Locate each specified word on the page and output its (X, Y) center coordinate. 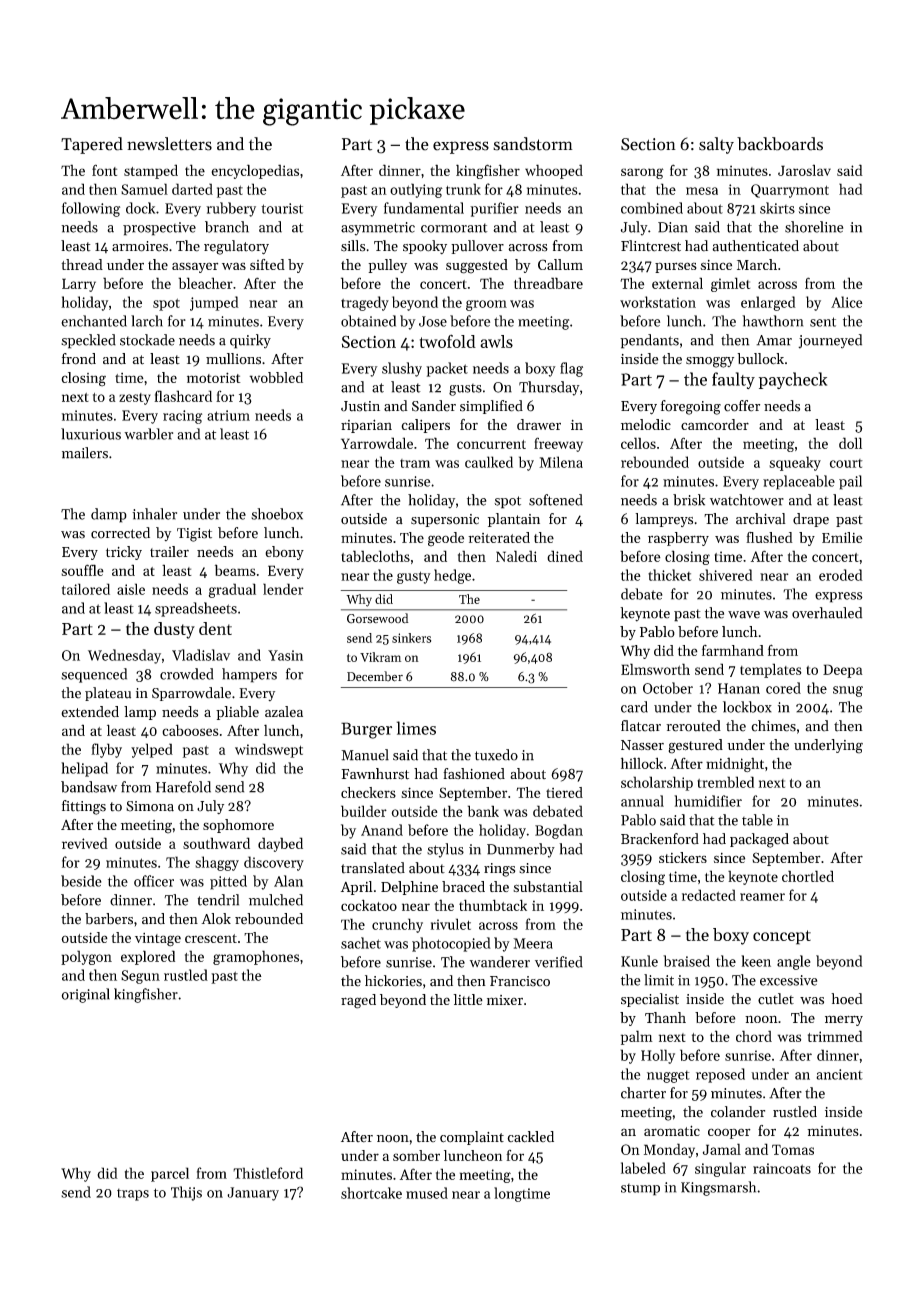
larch (147, 321)
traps (133, 1194)
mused (427, 1193)
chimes (773, 726)
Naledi (516, 556)
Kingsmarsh (718, 1188)
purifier (494, 209)
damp (109, 515)
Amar (774, 340)
